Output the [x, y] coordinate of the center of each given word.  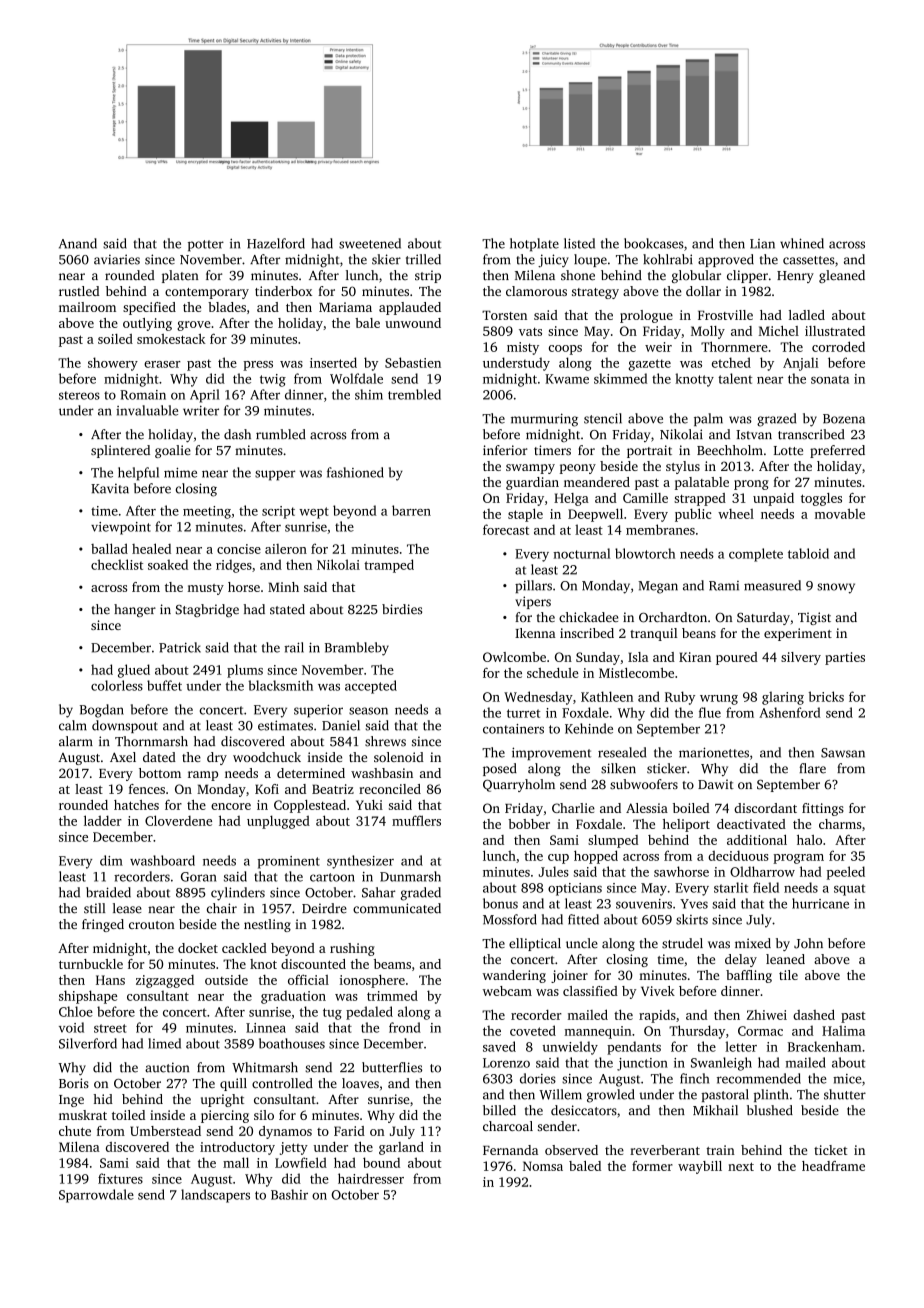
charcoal [508, 1126]
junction [642, 1064]
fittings [823, 809]
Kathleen [607, 696]
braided [108, 892]
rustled [79, 291]
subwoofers [644, 784]
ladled [807, 315]
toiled [128, 1115]
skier [386, 259]
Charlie [573, 808]
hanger [135, 610]
